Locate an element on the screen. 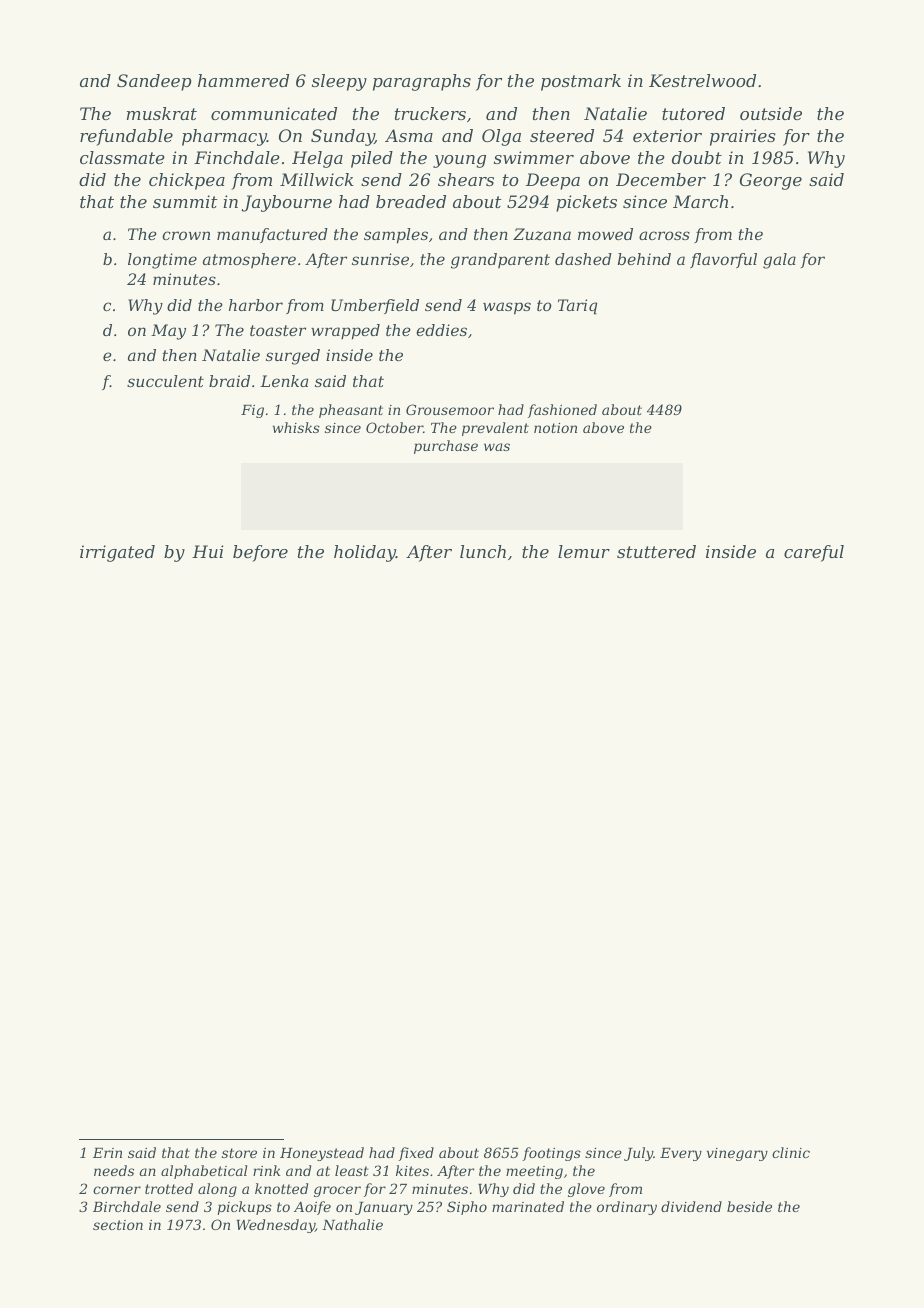  store is located at coordinates (239, 1153).
